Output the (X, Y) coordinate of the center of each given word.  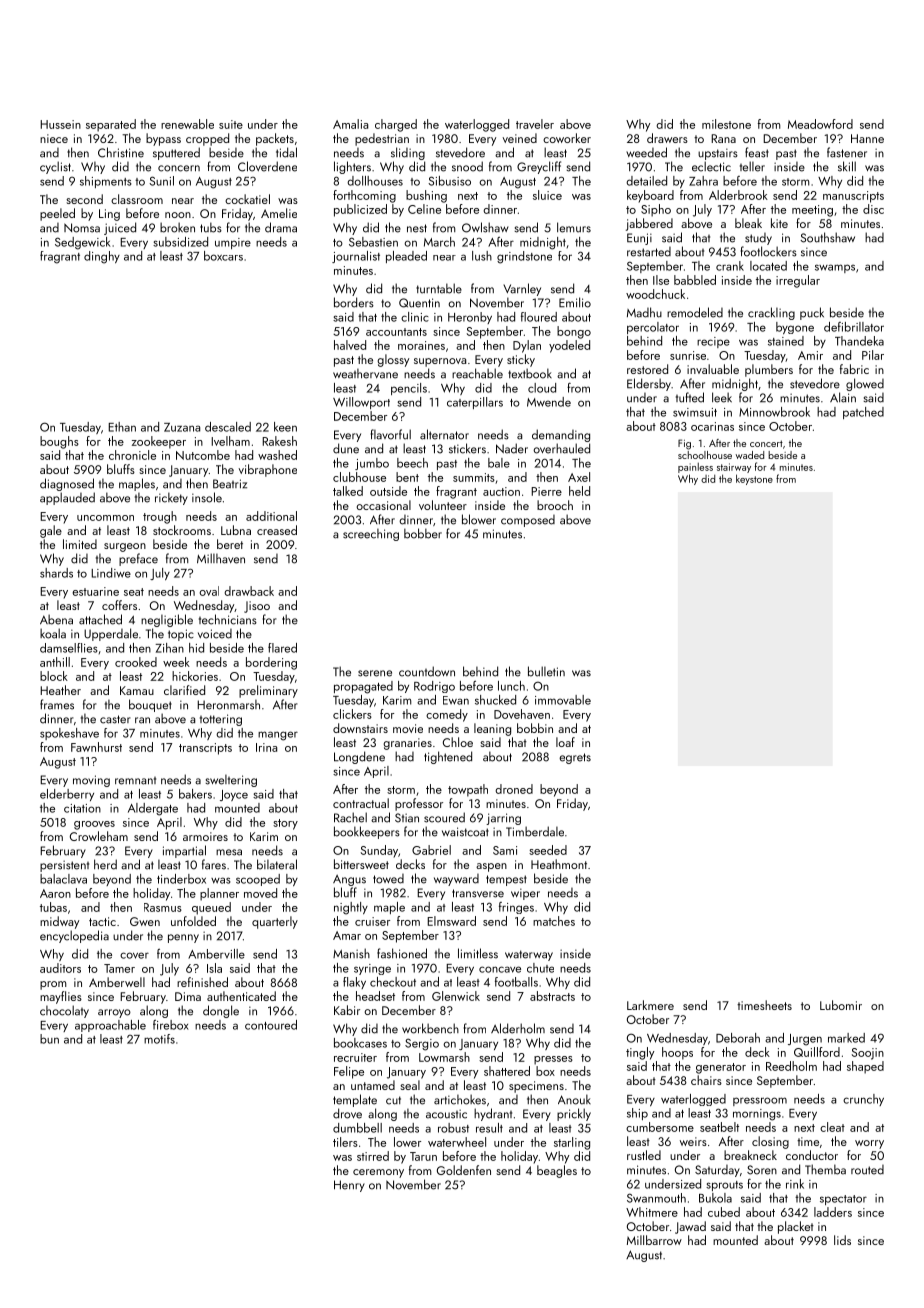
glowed (865, 384)
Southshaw (827, 237)
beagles (557, 1171)
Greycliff (539, 167)
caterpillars (475, 403)
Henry (349, 1186)
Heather (60, 690)
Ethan (122, 427)
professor (419, 804)
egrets (575, 758)
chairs (706, 1080)
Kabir (347, 1010)
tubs (211, 227)
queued (211, 908)
